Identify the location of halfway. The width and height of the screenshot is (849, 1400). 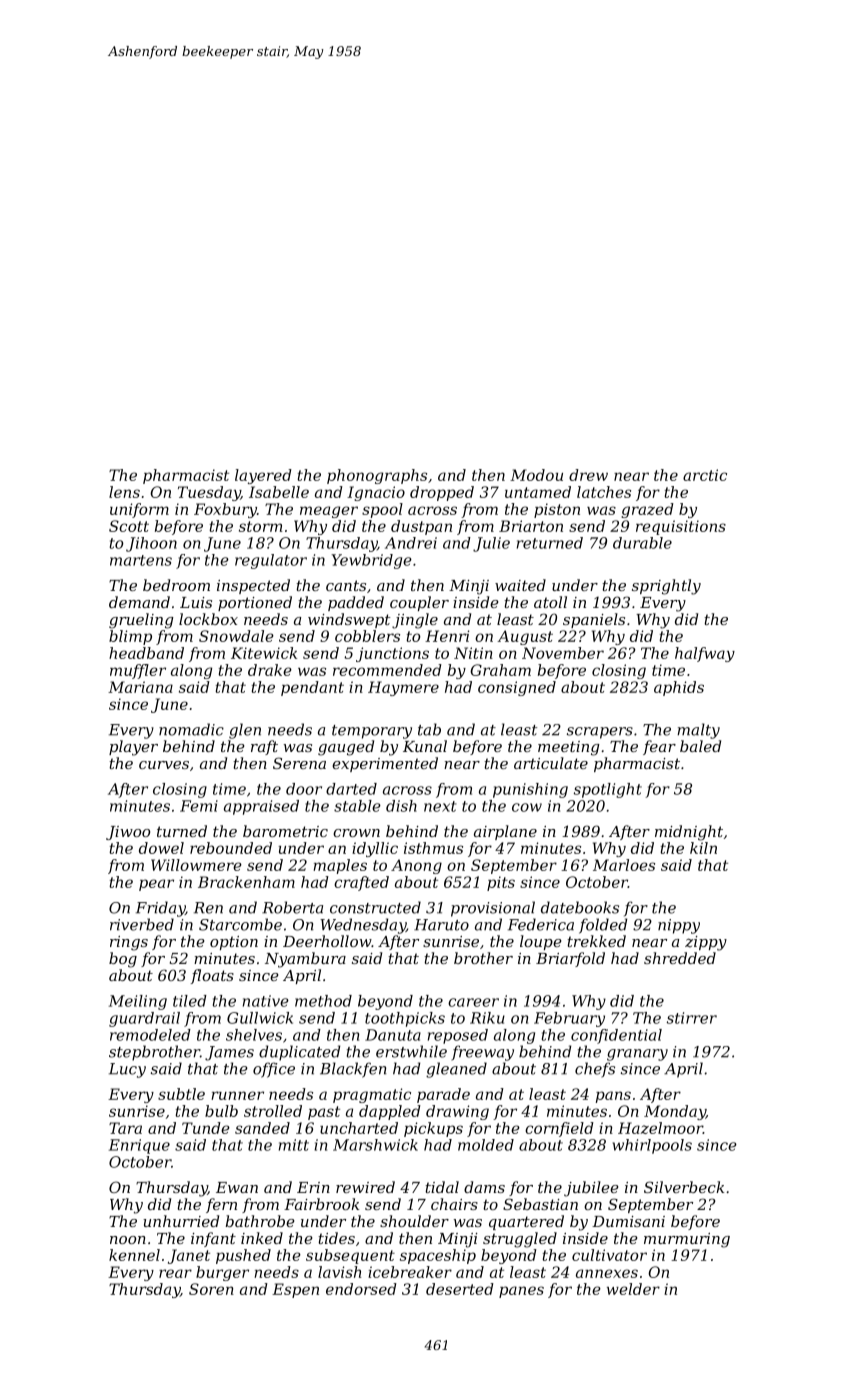
(705, 654).
